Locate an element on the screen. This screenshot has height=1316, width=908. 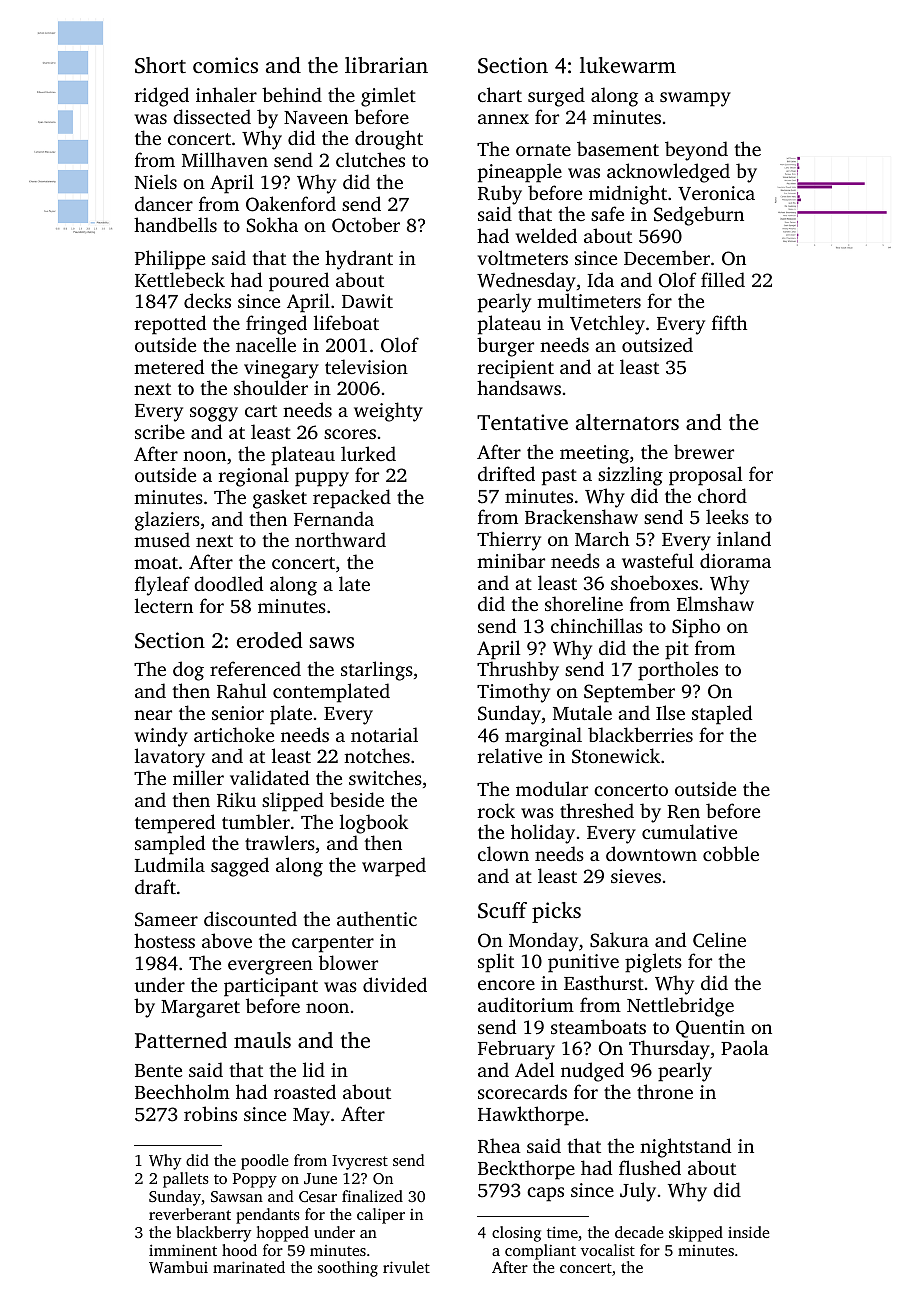
handbells is located at coordinates (175, 224).
